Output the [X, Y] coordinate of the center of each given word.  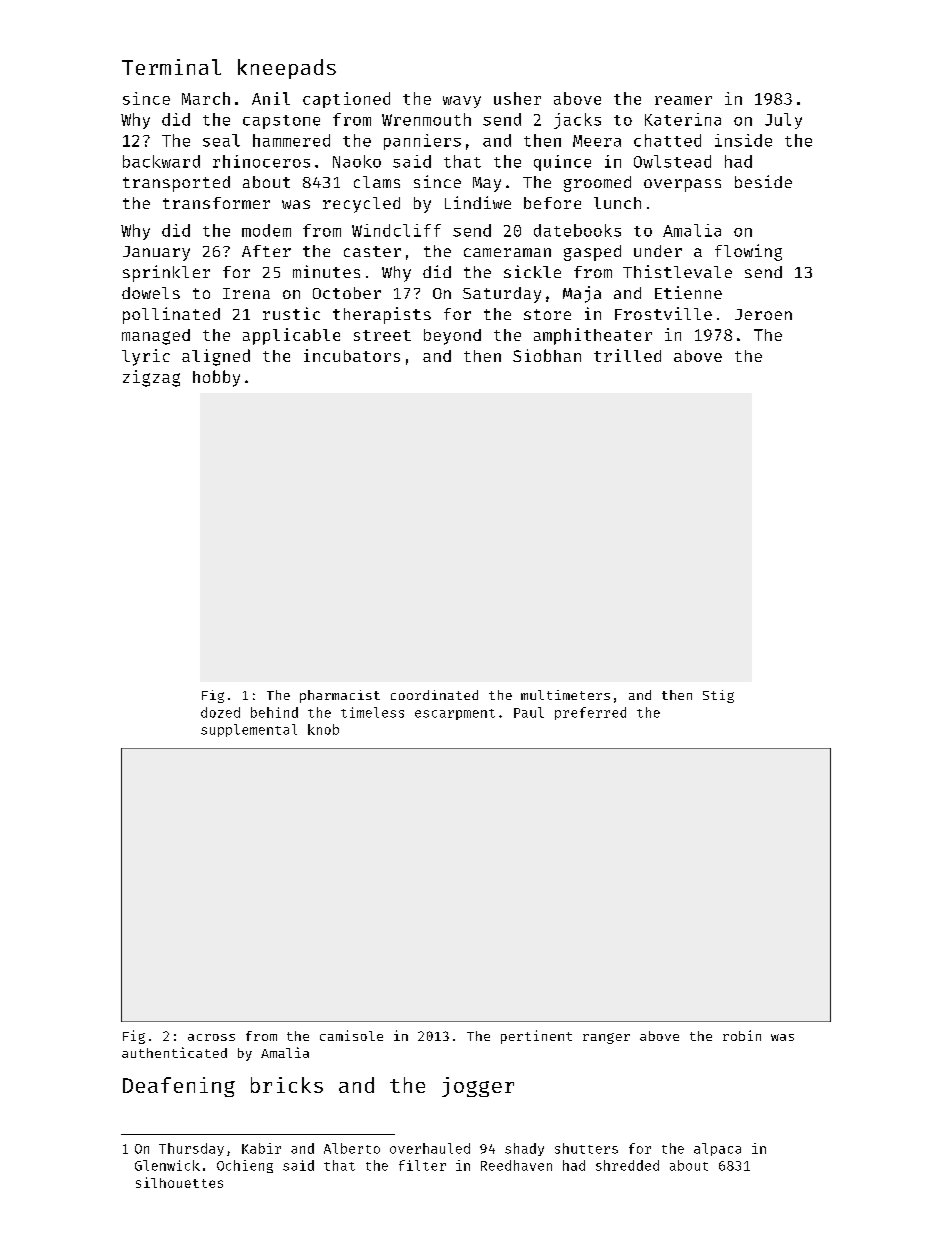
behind [274, 712]
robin [742, 1035]
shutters [586, 1148]
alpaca [717, 1149]
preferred [590, 713]
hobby [216, 378]
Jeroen [763, 314]
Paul [529, 712]
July [783, 121]
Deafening [179, 1087]
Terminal [171, 67]
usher [517, 98]
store [547, 314]
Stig [718, 696]
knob [323, 729]
